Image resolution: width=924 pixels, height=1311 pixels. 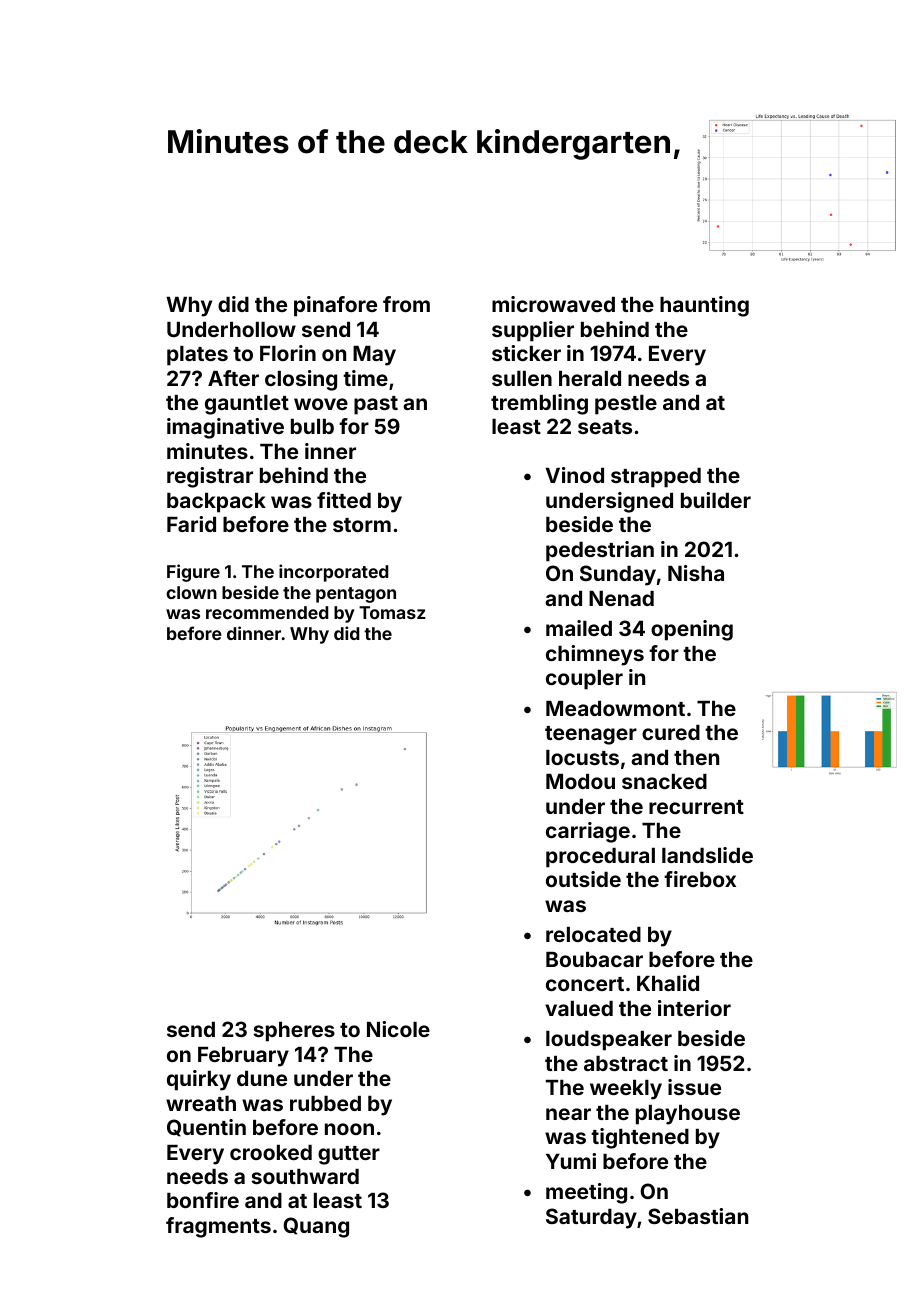 What do you see at coordinates (583, 879) in the document?
I see `outside` at bounding box center [583, 879].
